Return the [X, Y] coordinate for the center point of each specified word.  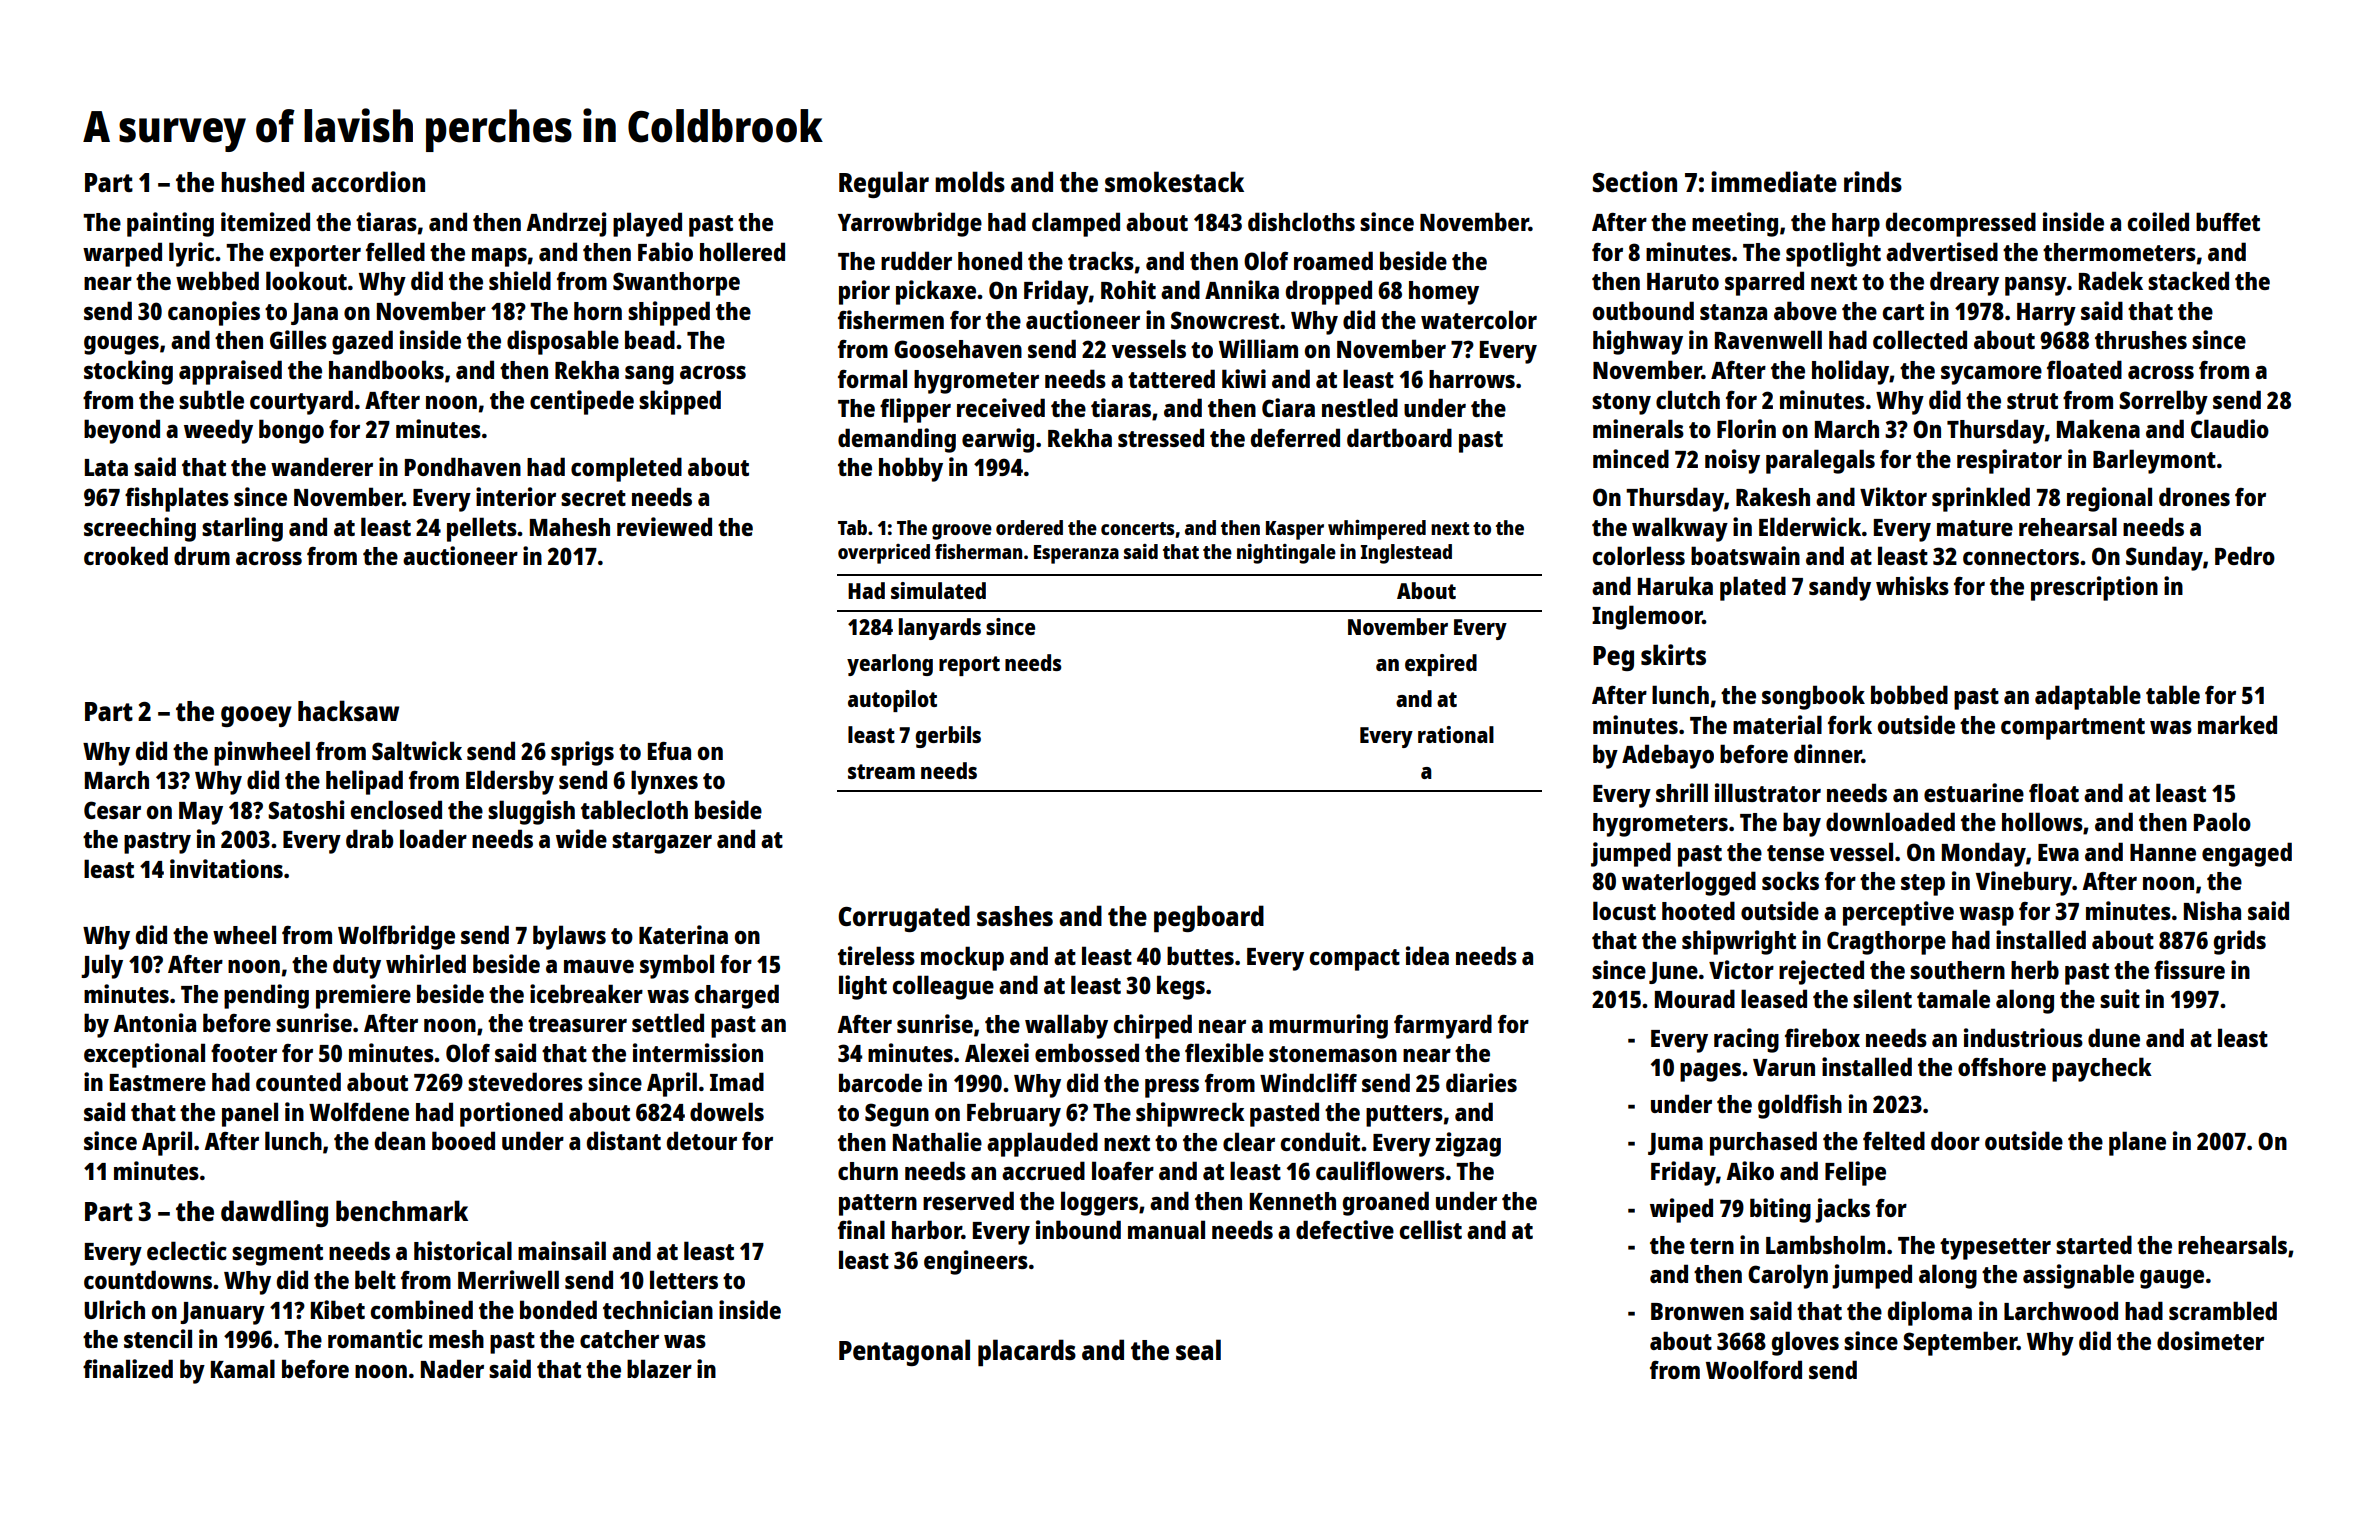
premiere [363, 996]
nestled [1360, 407]
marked [2237, 724]
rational [1456, 734]
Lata [106, 467]
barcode [880, 1082]
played [647, 224]
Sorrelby [2163, 402]
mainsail [562, 1250]
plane [2137, 1143]
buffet [2228, 221]
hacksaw [348, 710]
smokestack [1174, 181]
